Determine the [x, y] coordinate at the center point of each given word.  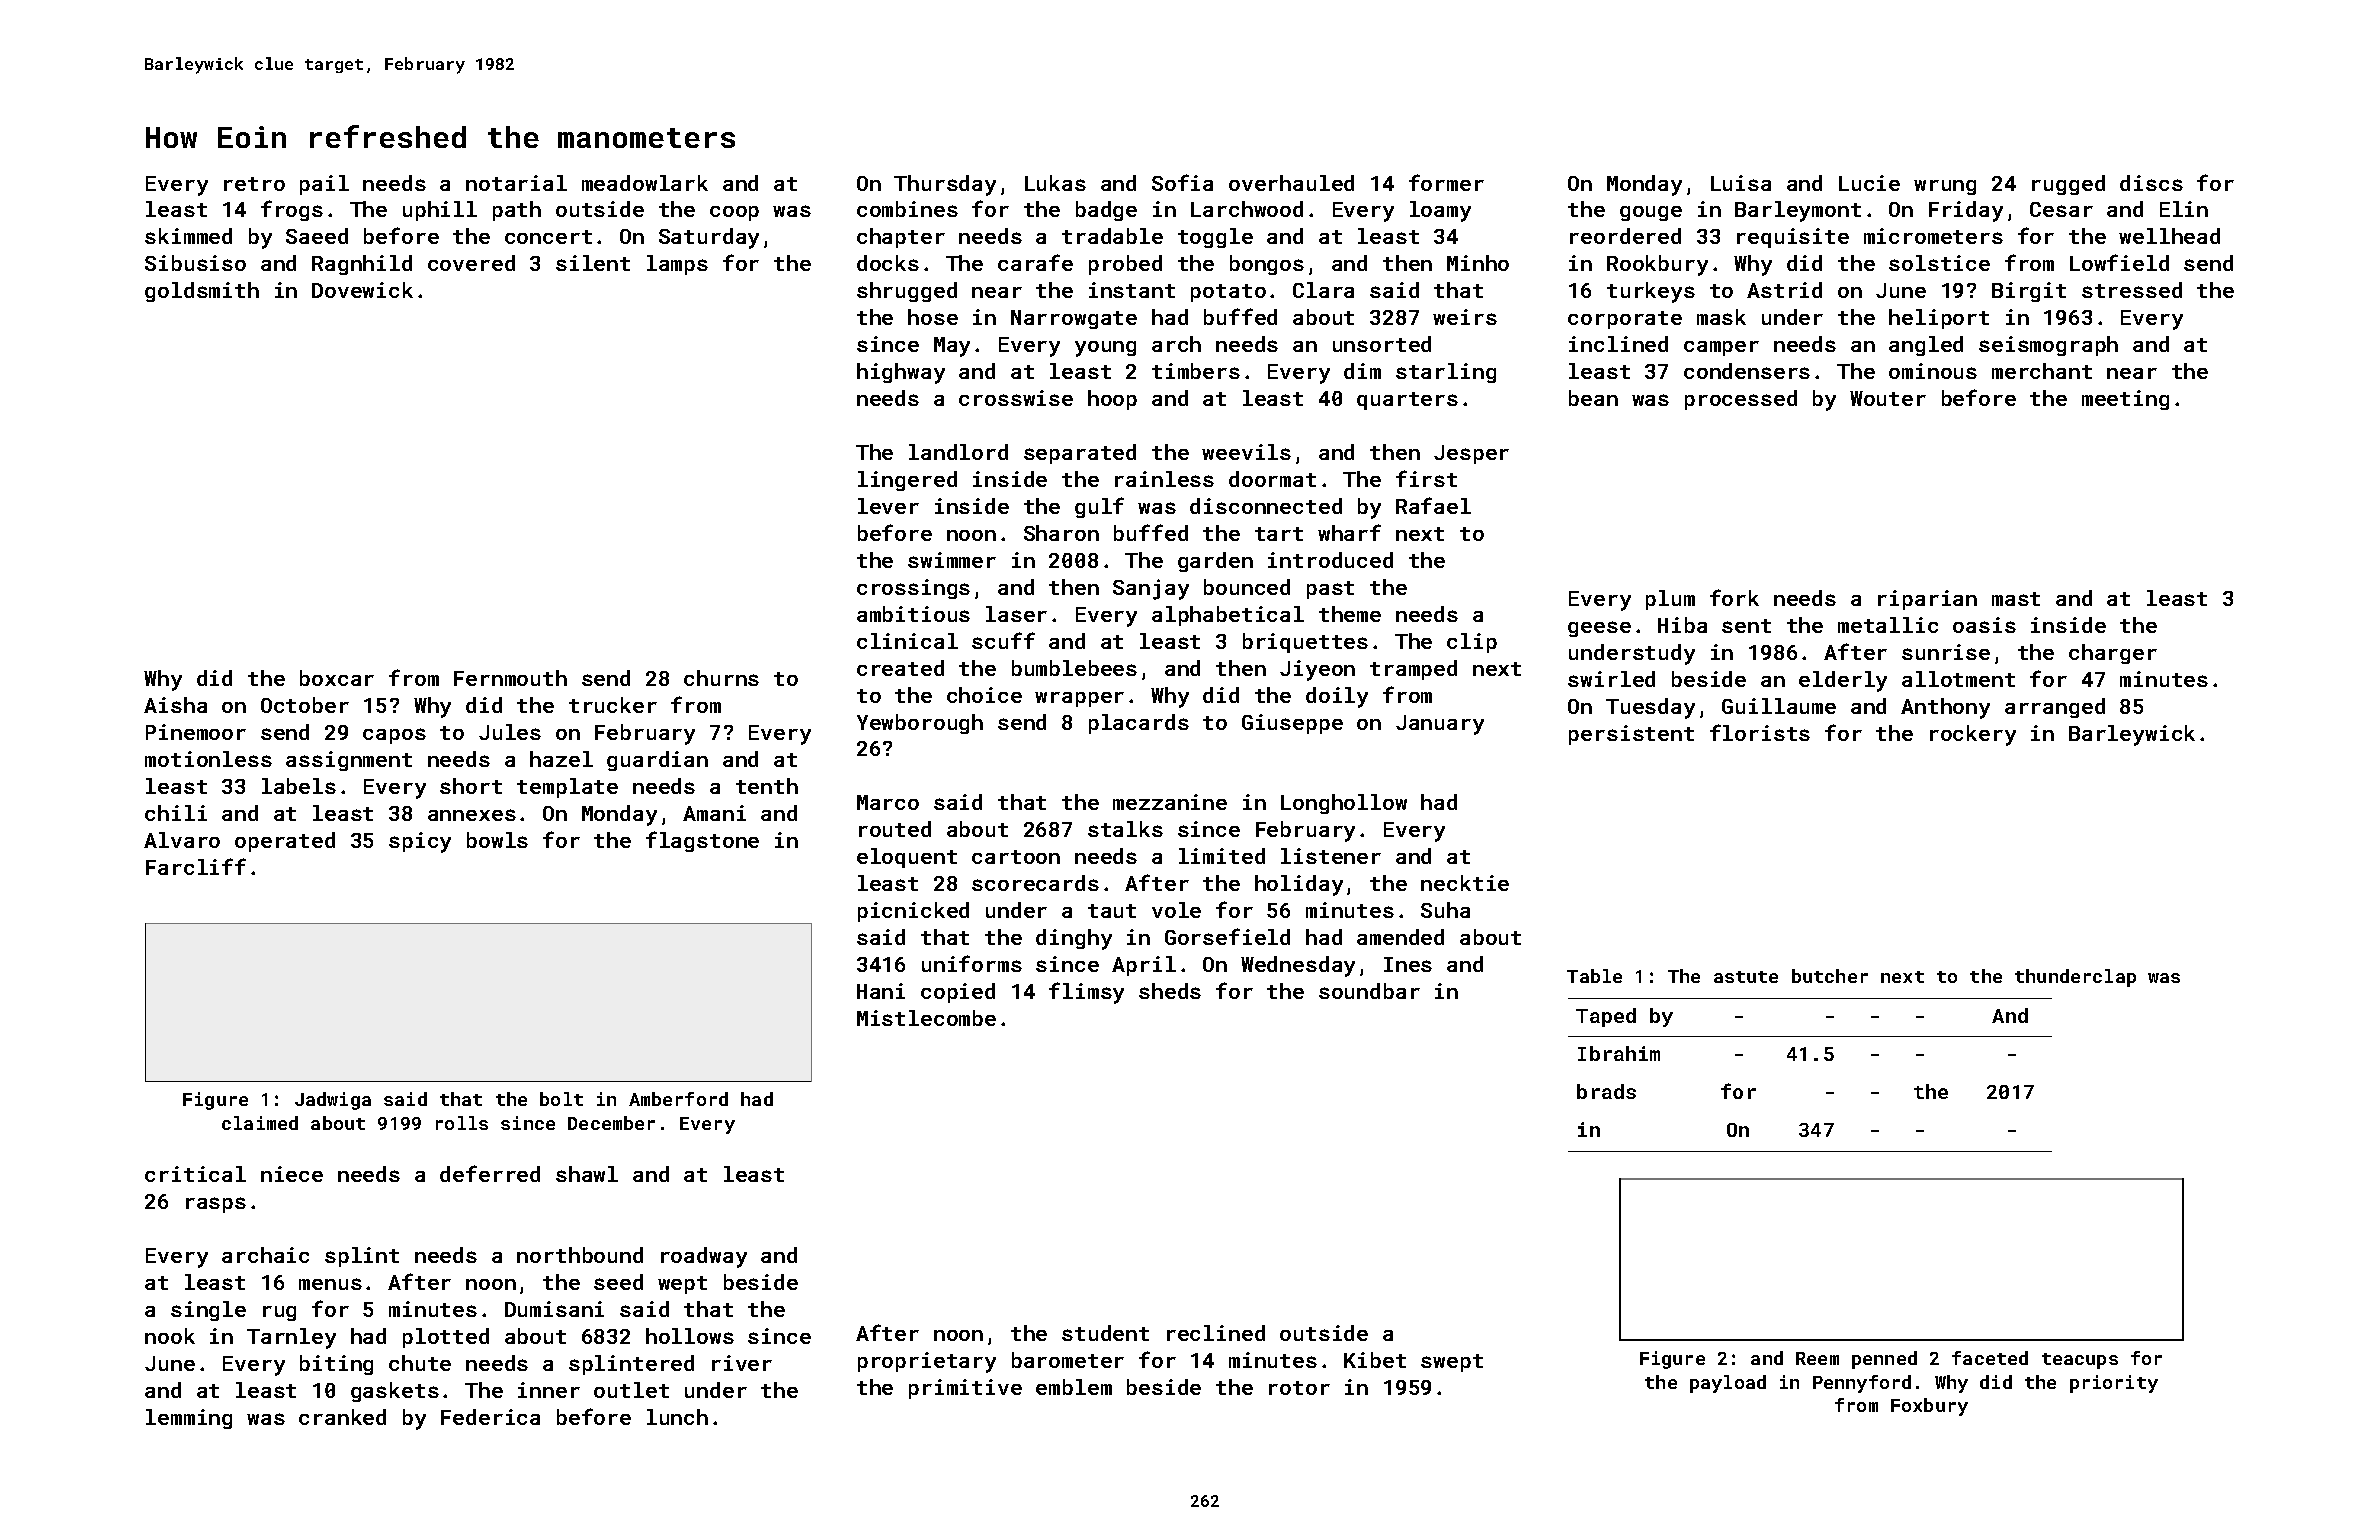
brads [1606, 1091]
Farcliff [196, 866]
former [1446, 182]
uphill [440, 211]
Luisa [1741, 183]
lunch [677, 1417]
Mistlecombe [926, 1018]
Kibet [1375, 1360]
